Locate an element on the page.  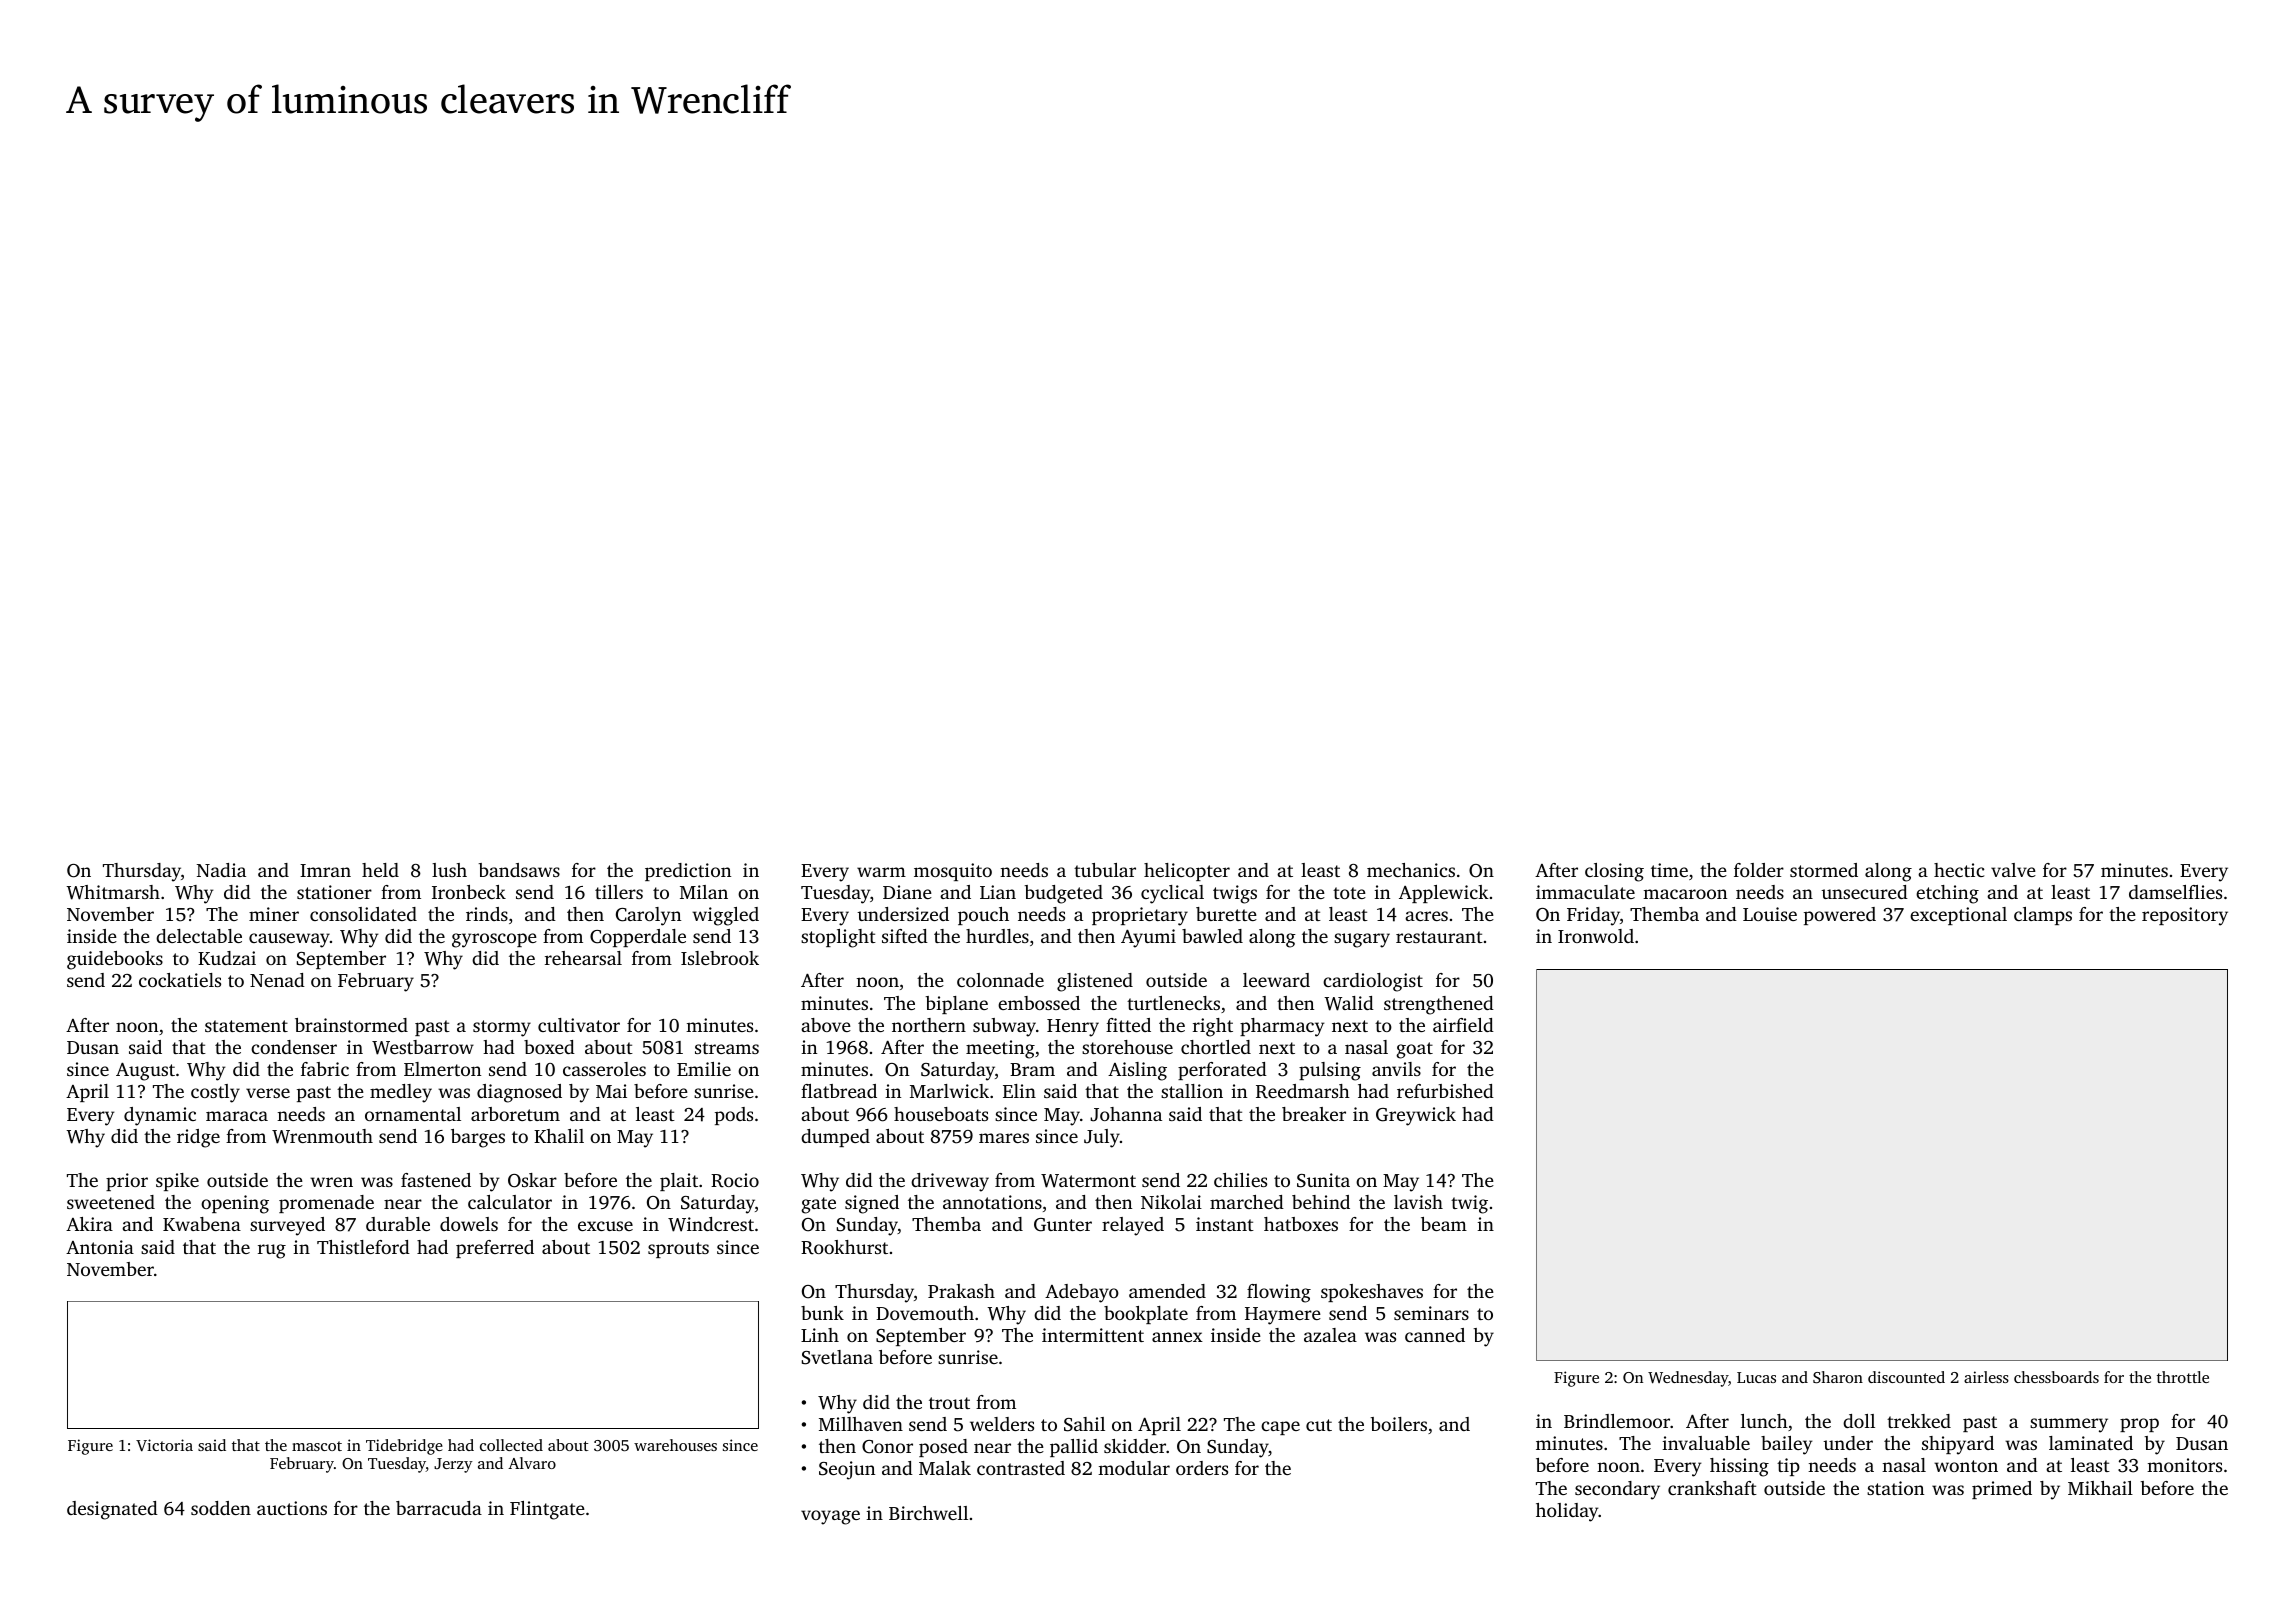
Antonia is located at coordinates (100, 1247).
